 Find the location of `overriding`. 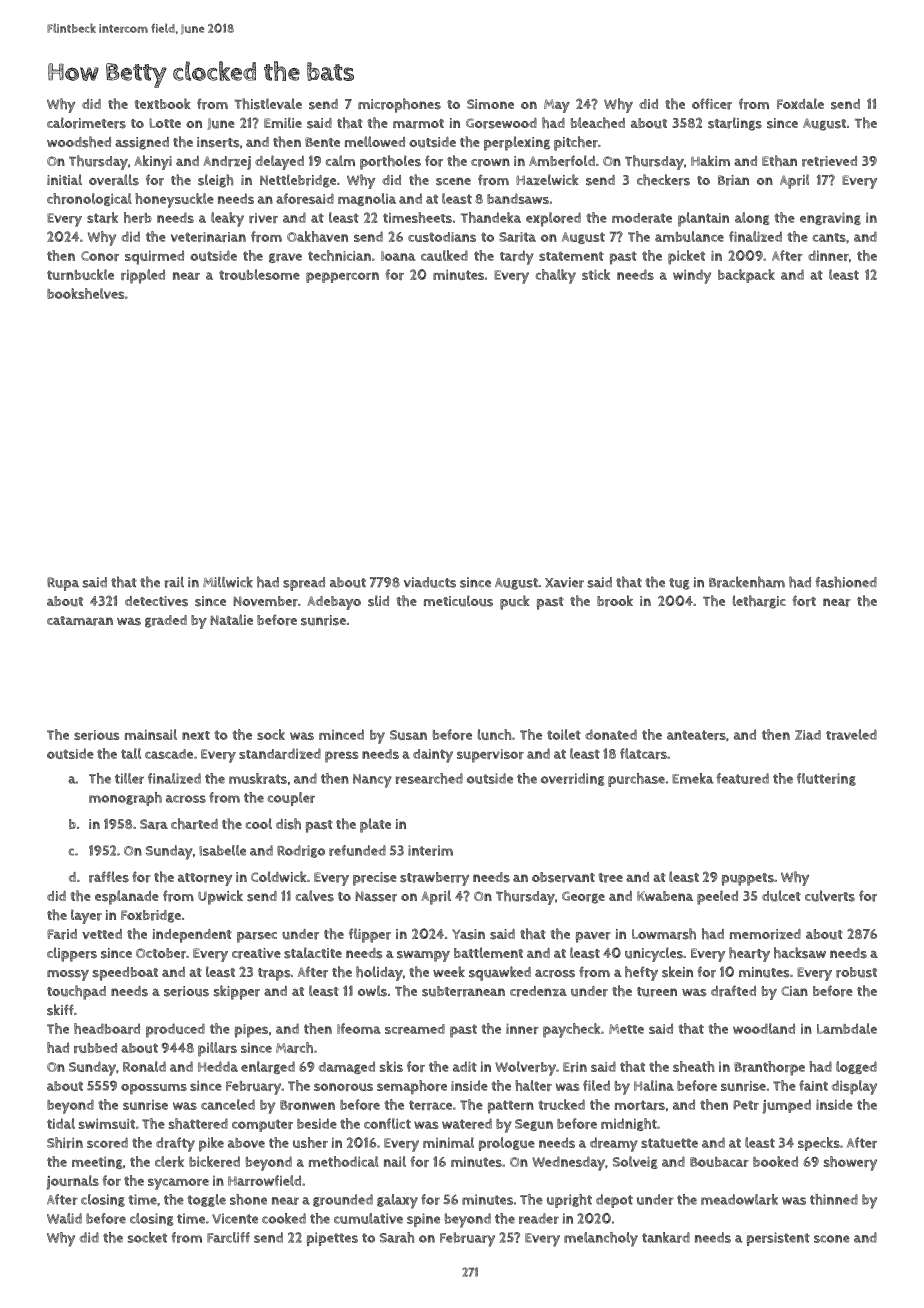

overriding is located at coordinates (572, 779).
